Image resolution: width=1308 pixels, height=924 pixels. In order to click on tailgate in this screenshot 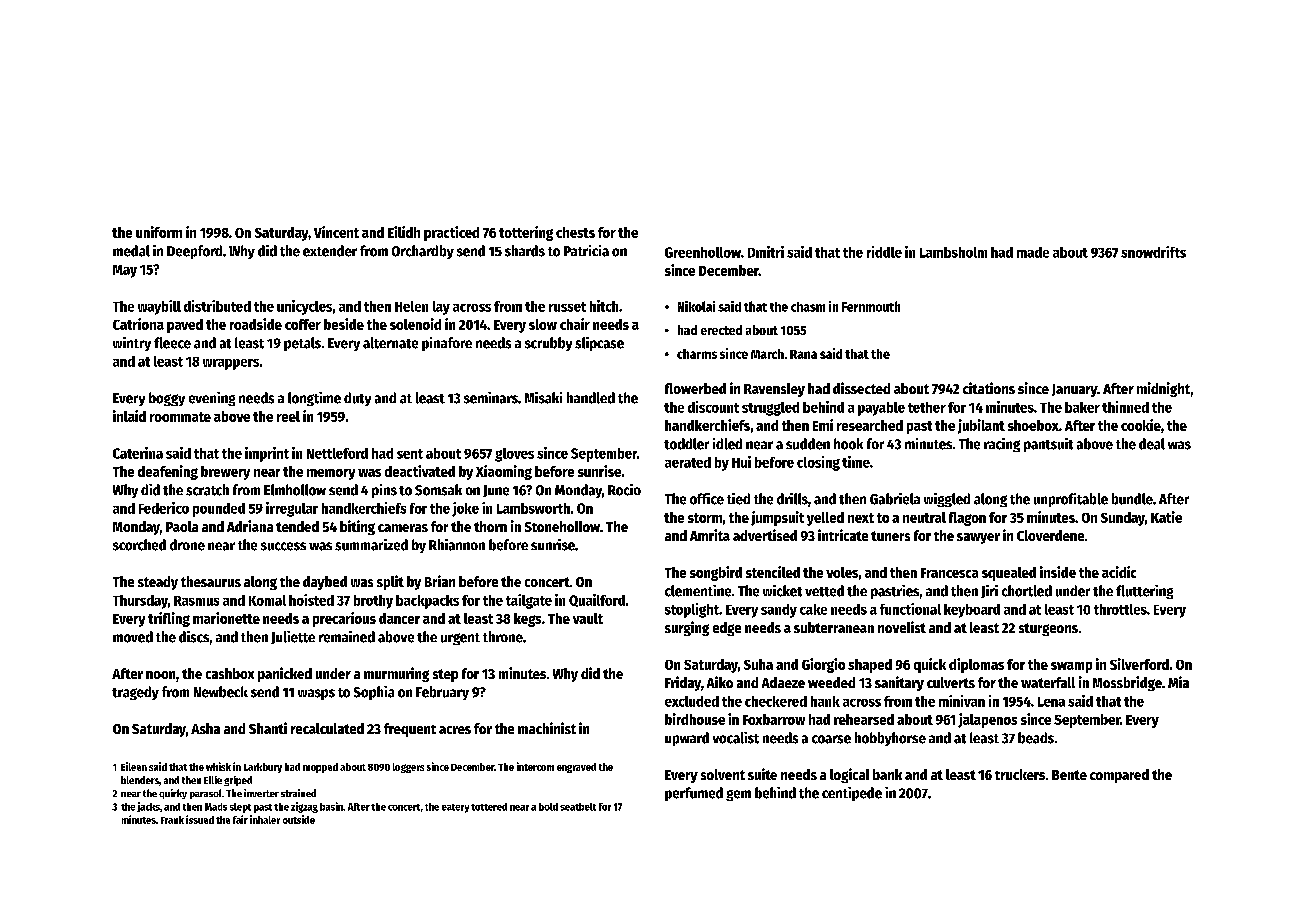, I will do `click(529, 601)`.
